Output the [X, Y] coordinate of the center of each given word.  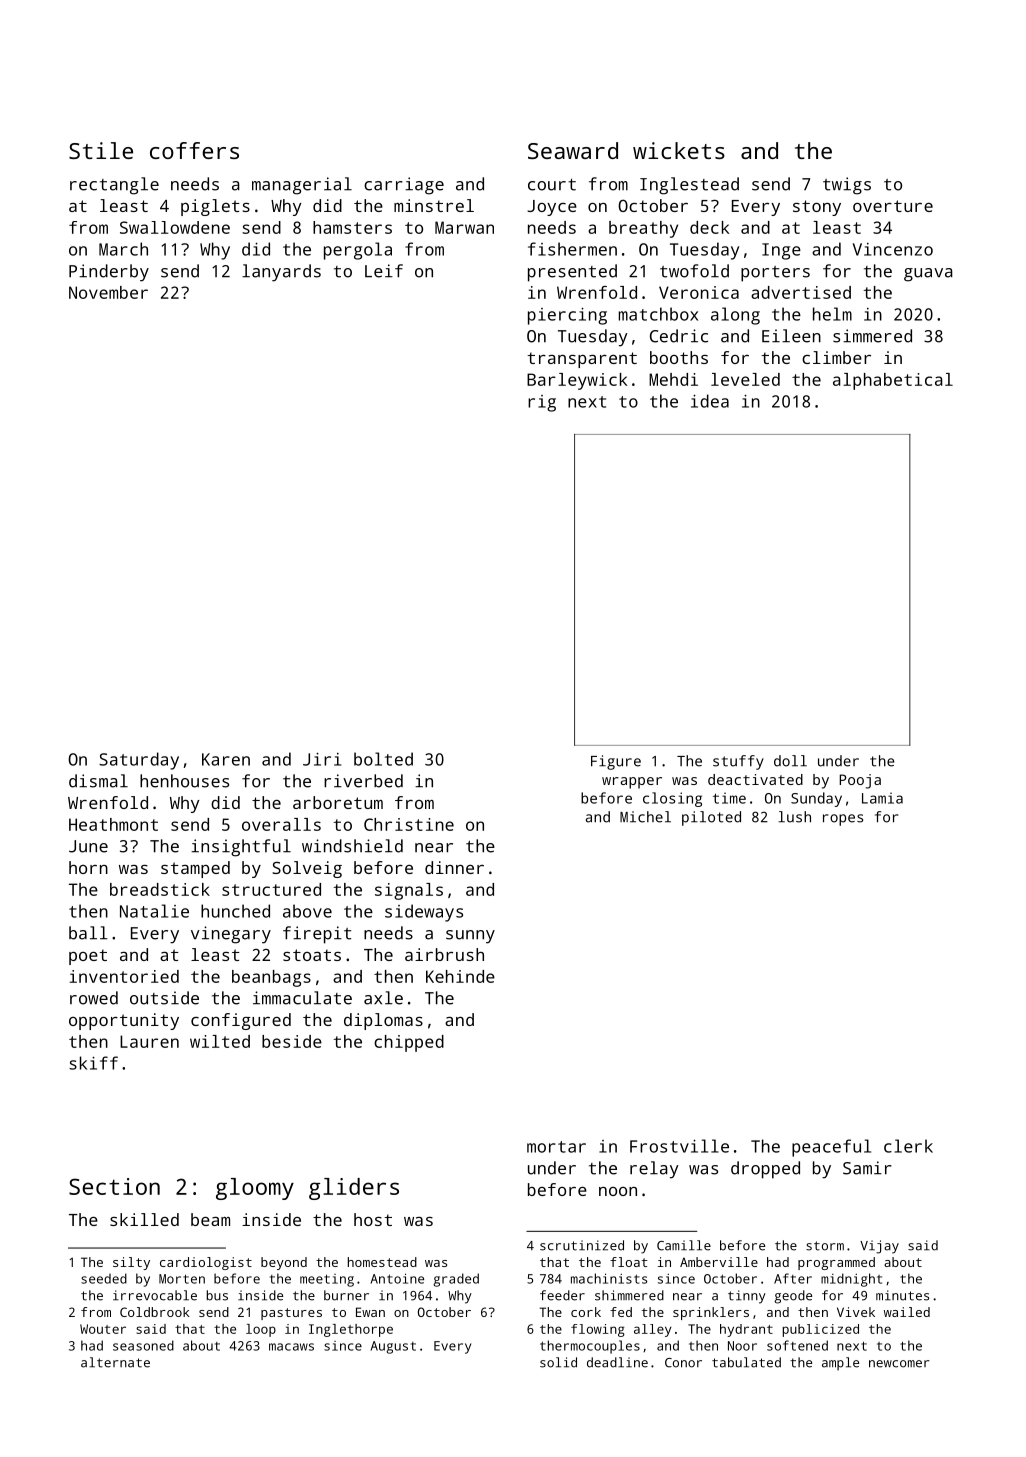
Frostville [679, 1146]
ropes [843, 820]
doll [790, 761]
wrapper [632, 783]
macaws [291, 1347]
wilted [220, 1041]
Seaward [573, 150]
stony [817, 208]
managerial [302, 186]
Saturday [139, 761]
